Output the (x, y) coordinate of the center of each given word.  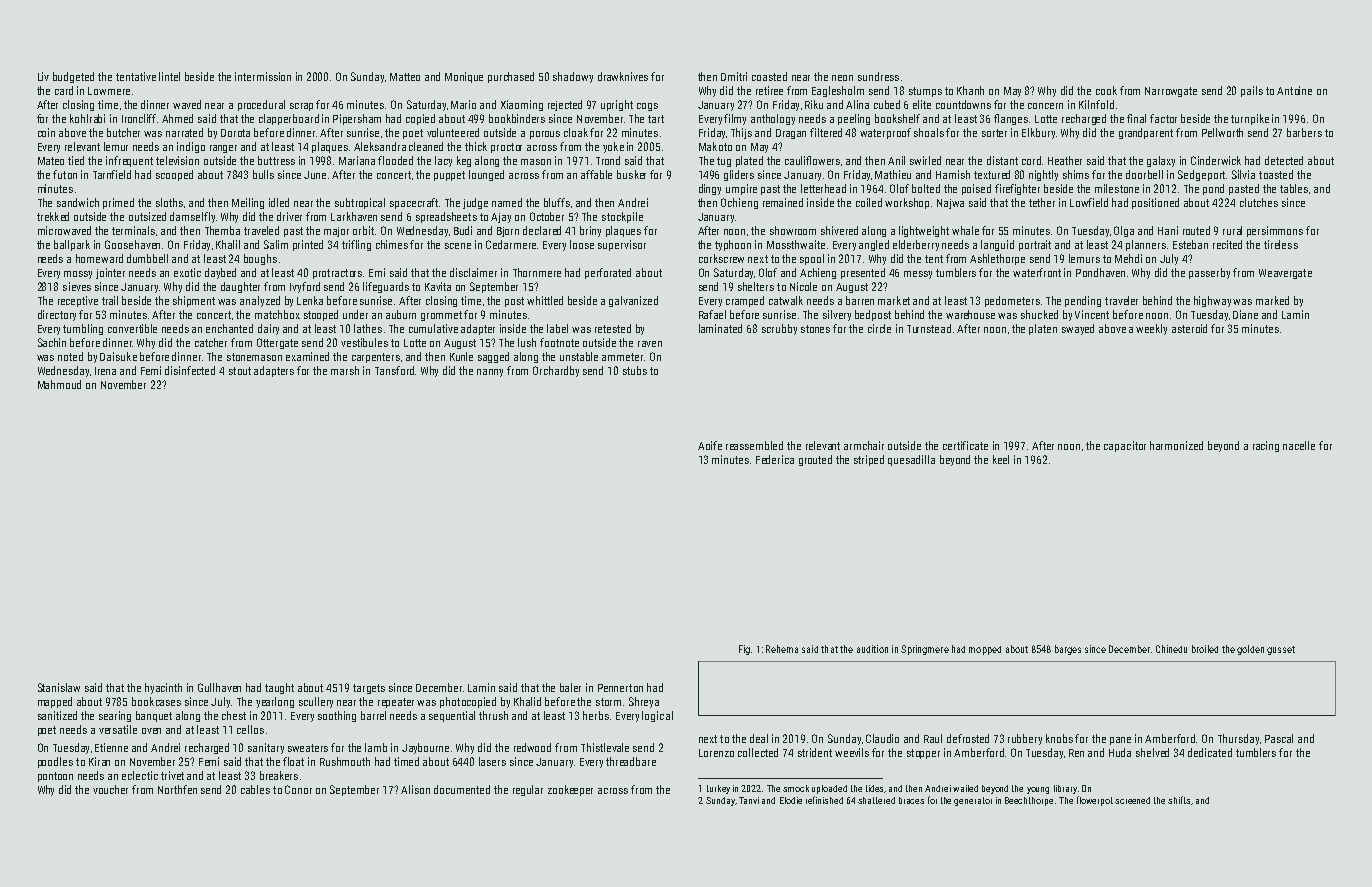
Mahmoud (59, 384)
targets (369, 689)
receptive (78, 301)
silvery (837, 315)
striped (869, 460)
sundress (878, 76)
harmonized (1176, 445)
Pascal (1279, 738)
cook (1106, 90)
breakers (279, 775)
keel (1001, 459)
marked (1272, 300)
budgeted (73, 77)
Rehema (782, 649)
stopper (923, 754)
